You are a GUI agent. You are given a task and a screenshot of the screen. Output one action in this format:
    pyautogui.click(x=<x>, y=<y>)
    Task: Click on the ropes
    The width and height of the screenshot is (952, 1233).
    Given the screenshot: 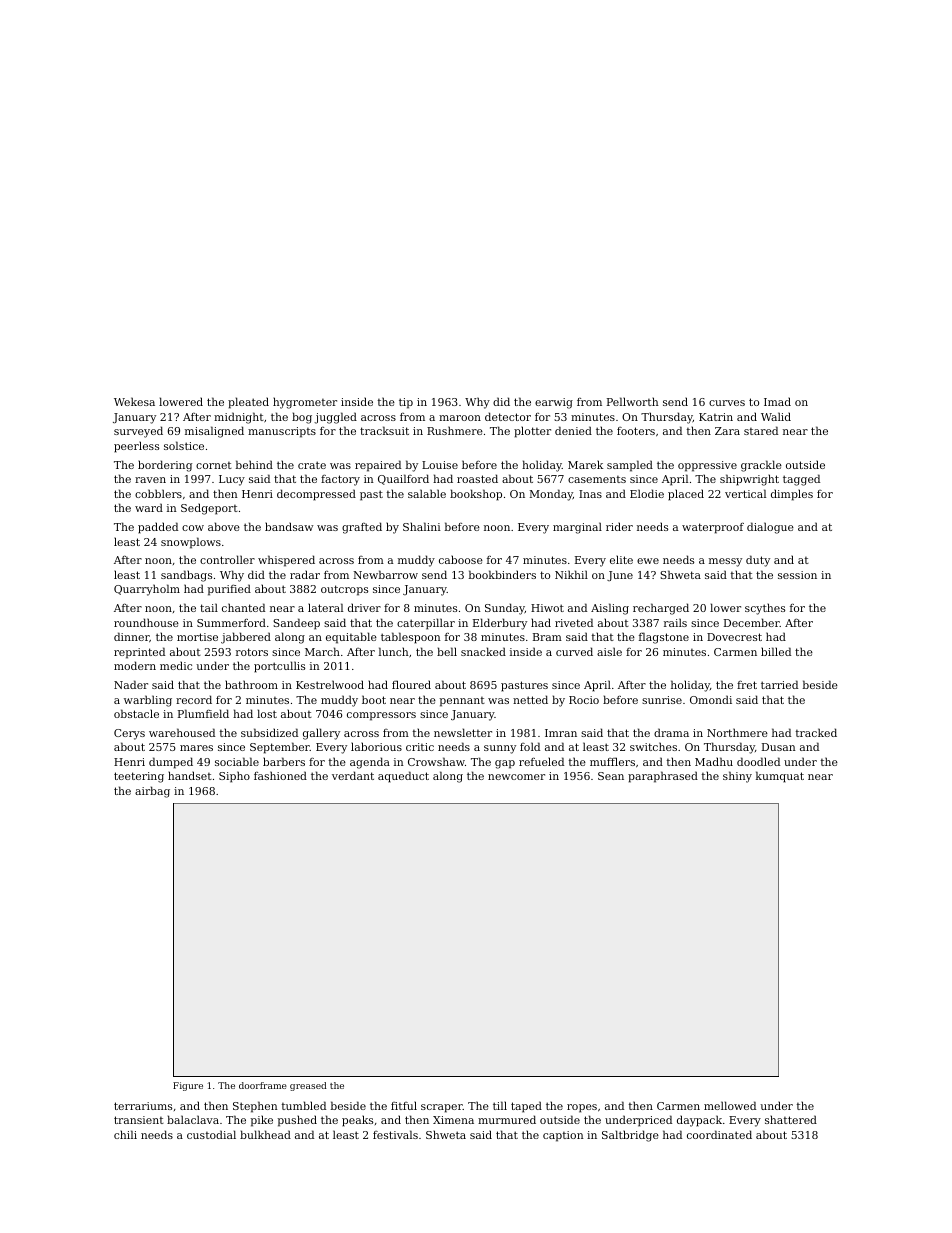 What is the action you would take?
    pyautogui.click(x=582, y=1108)
